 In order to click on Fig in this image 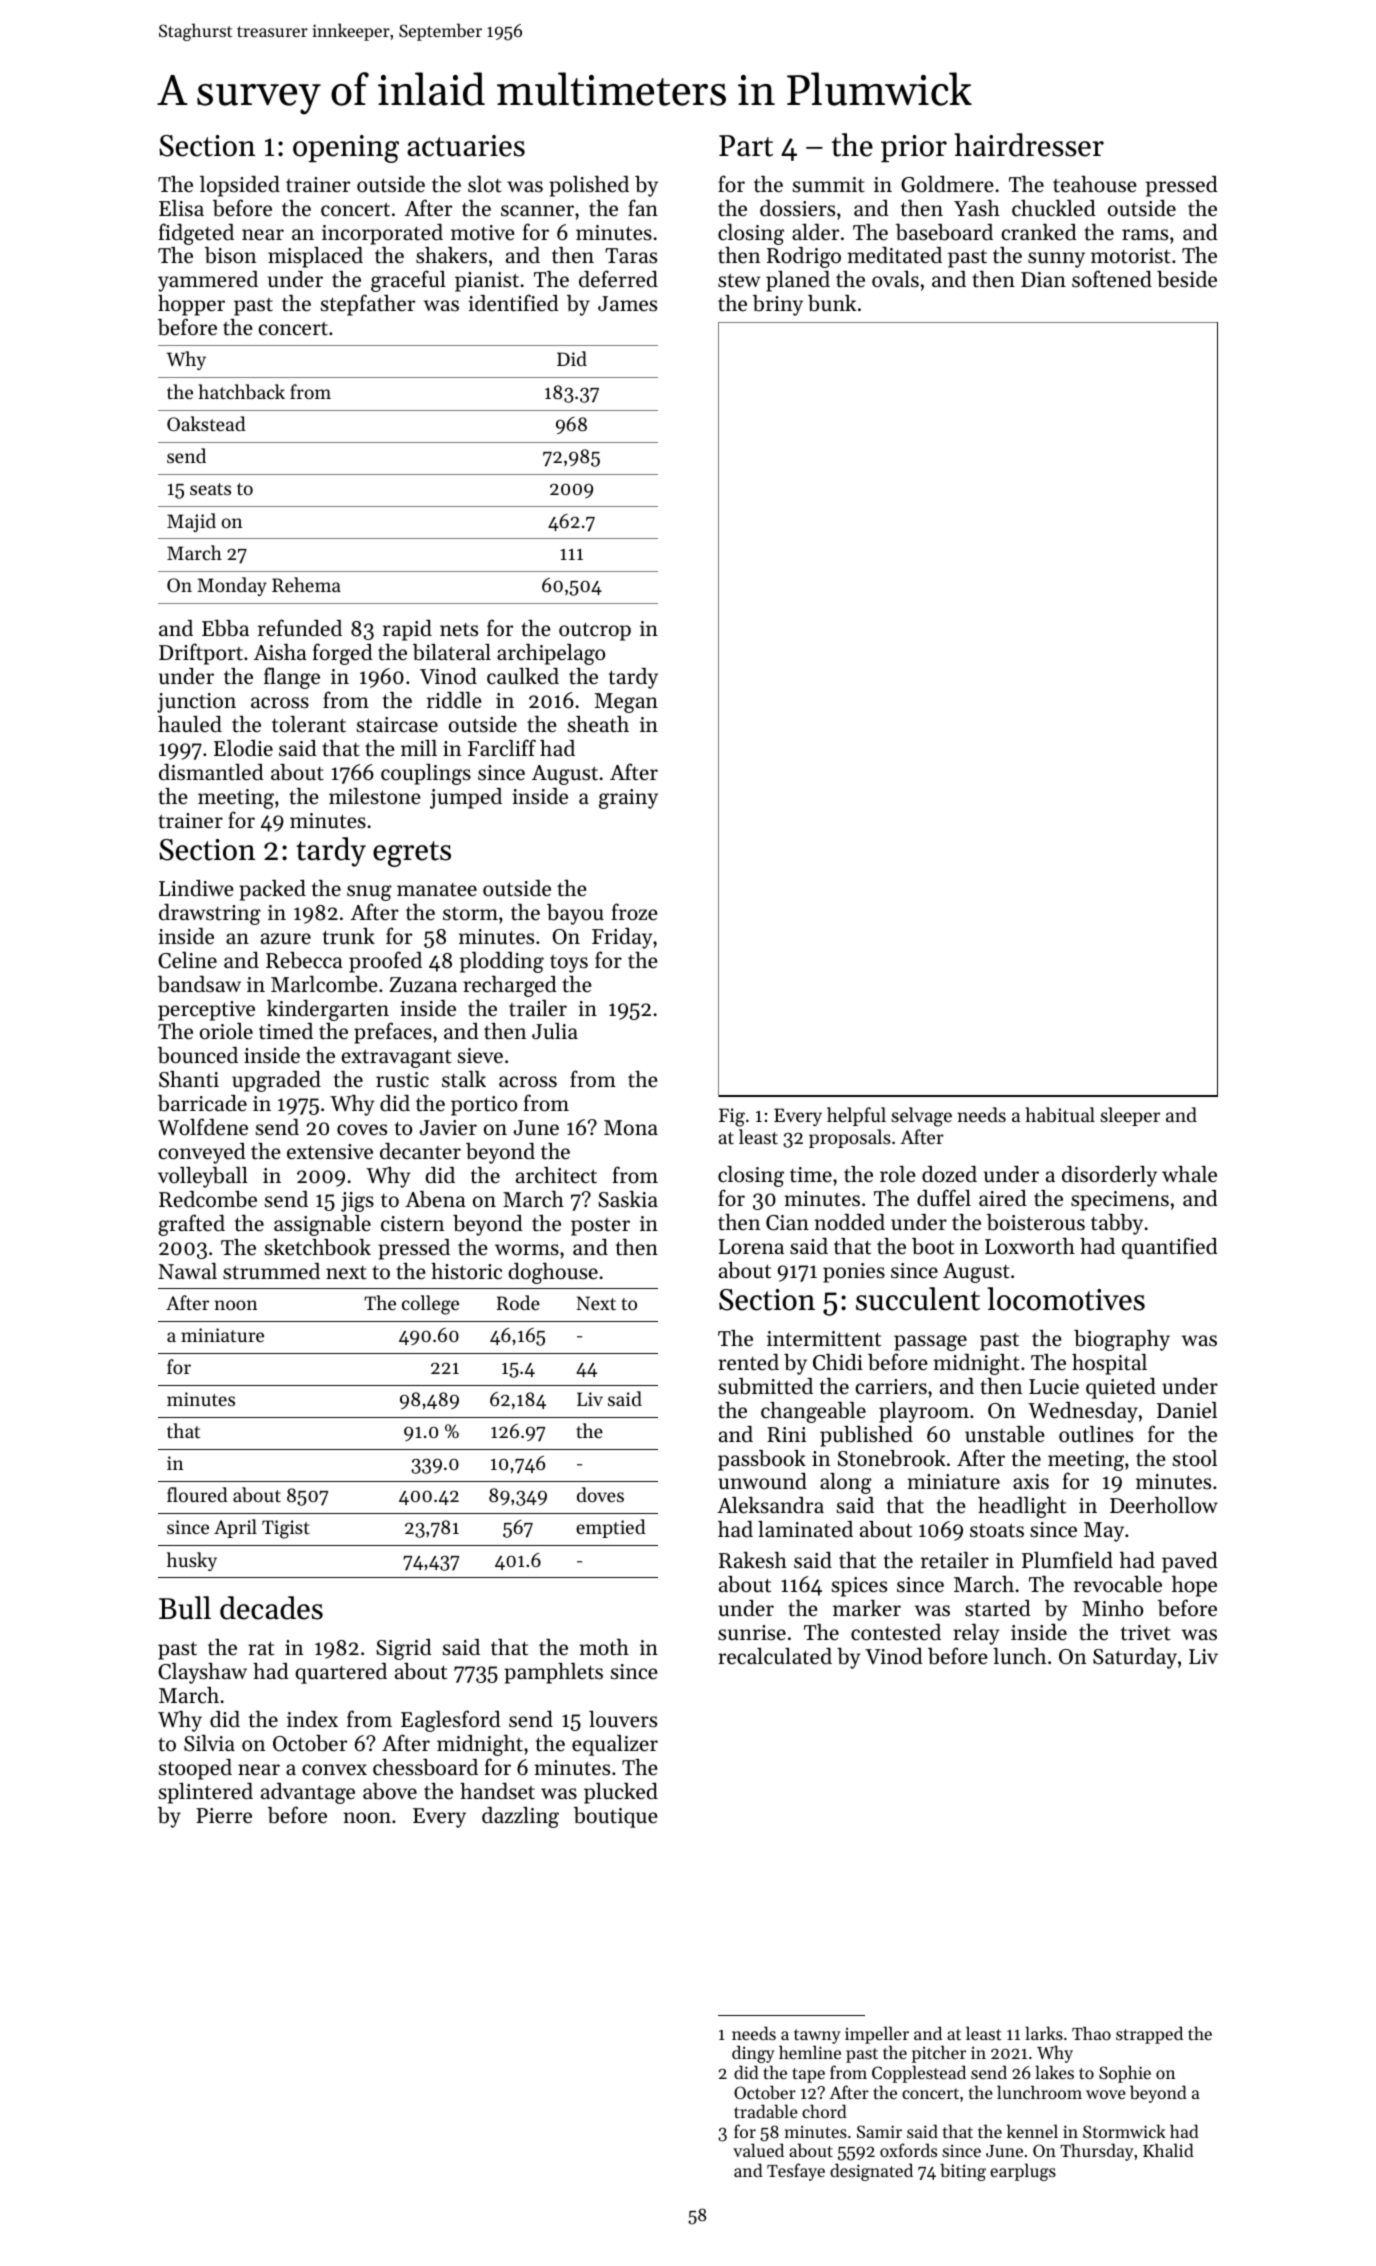, I will do `click(732, 1117)`.
